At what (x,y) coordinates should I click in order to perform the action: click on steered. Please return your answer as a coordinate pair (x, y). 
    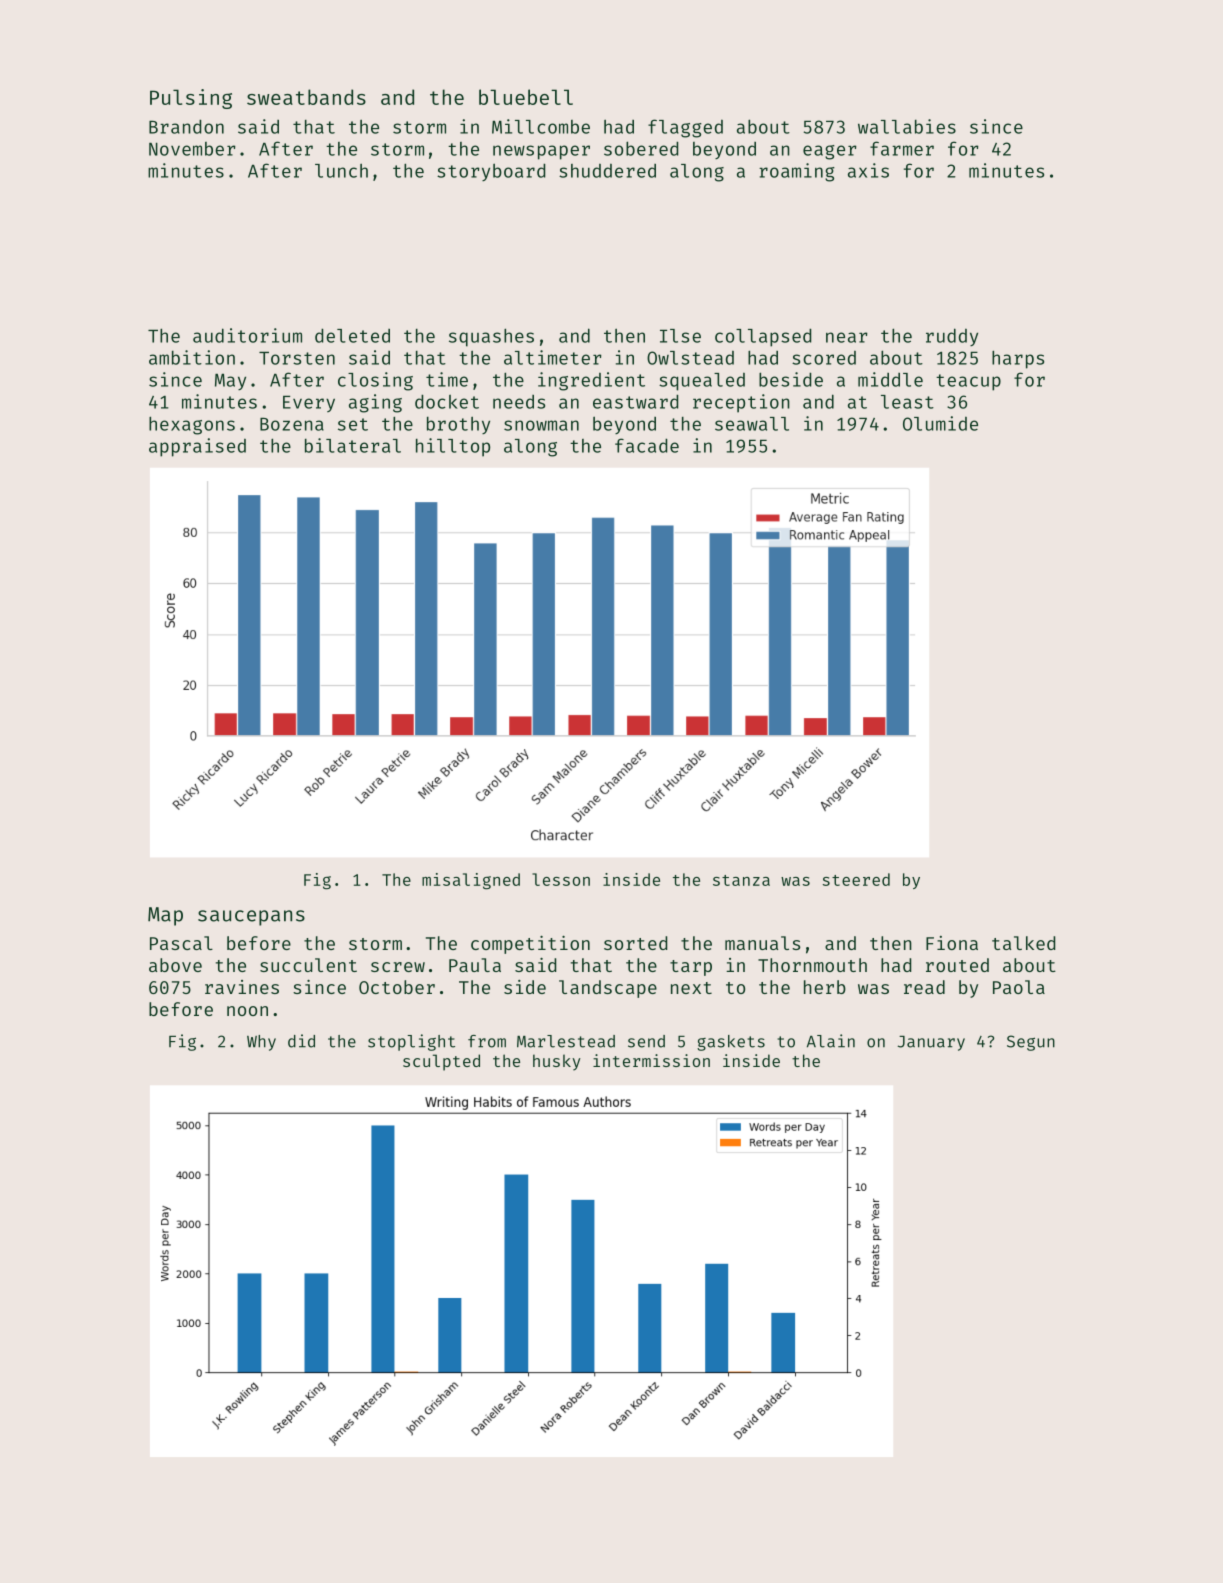
    Looking at the image, I should click on (856, 879).
